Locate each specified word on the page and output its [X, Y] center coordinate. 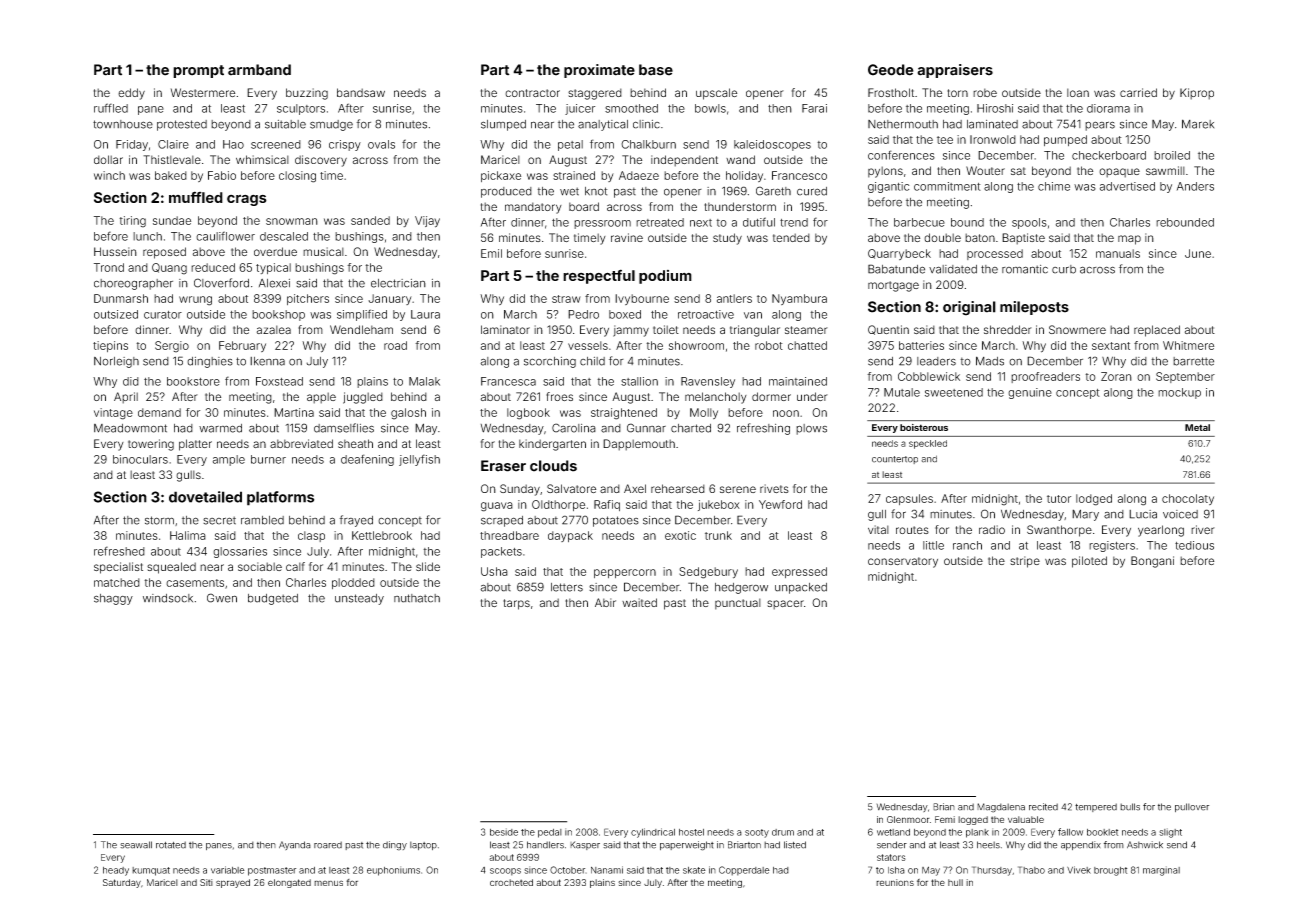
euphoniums [393, 871]
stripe [1025, 562]
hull [955, 882]
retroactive [706, 314]
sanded [370, 220]
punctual [738, 604]
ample [229, 460]
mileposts [1034, 308]
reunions [895, 882]
